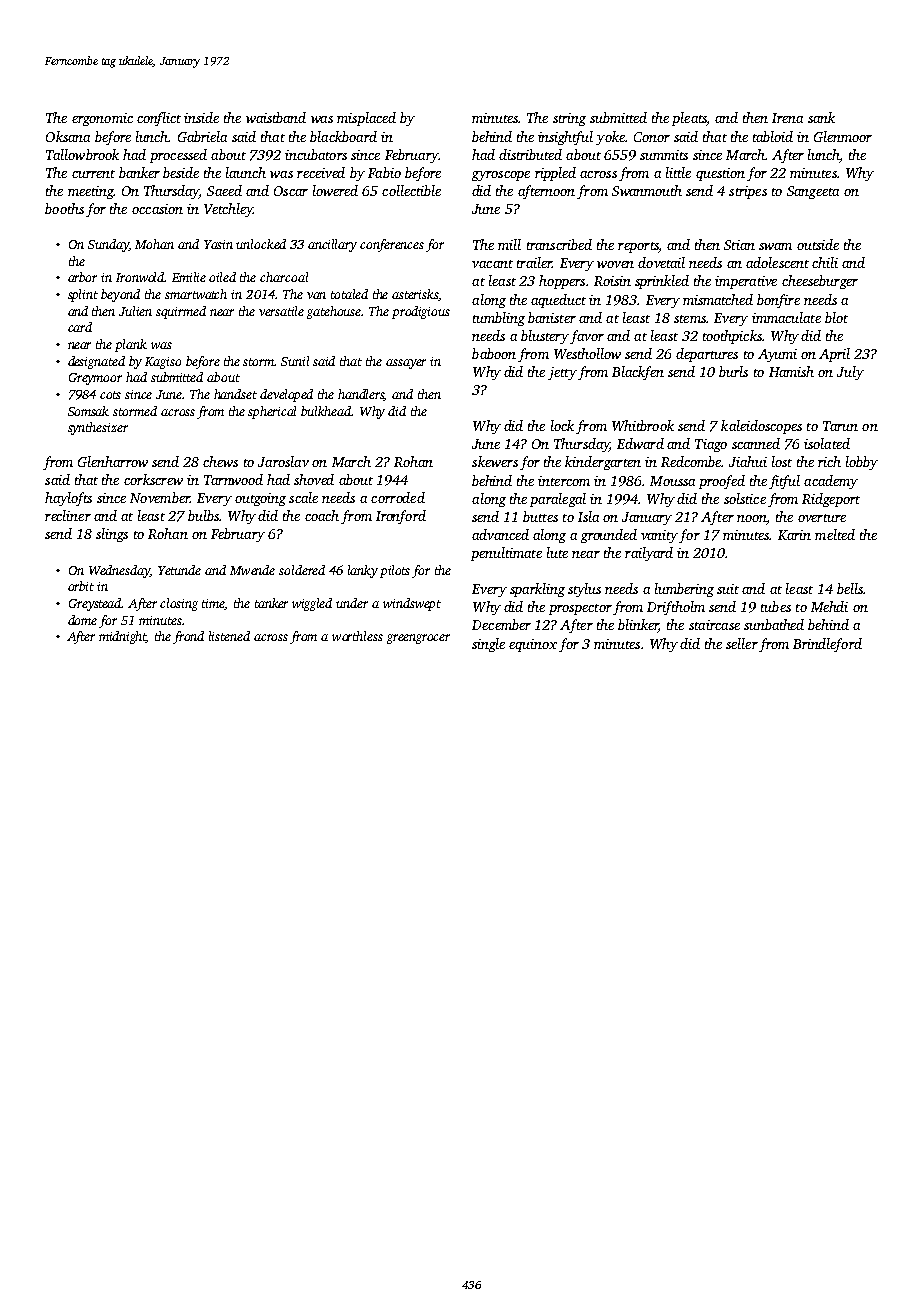 This screenshot has width=924, height=1308. I want to click on Swanmouth, so click(647, 190).
